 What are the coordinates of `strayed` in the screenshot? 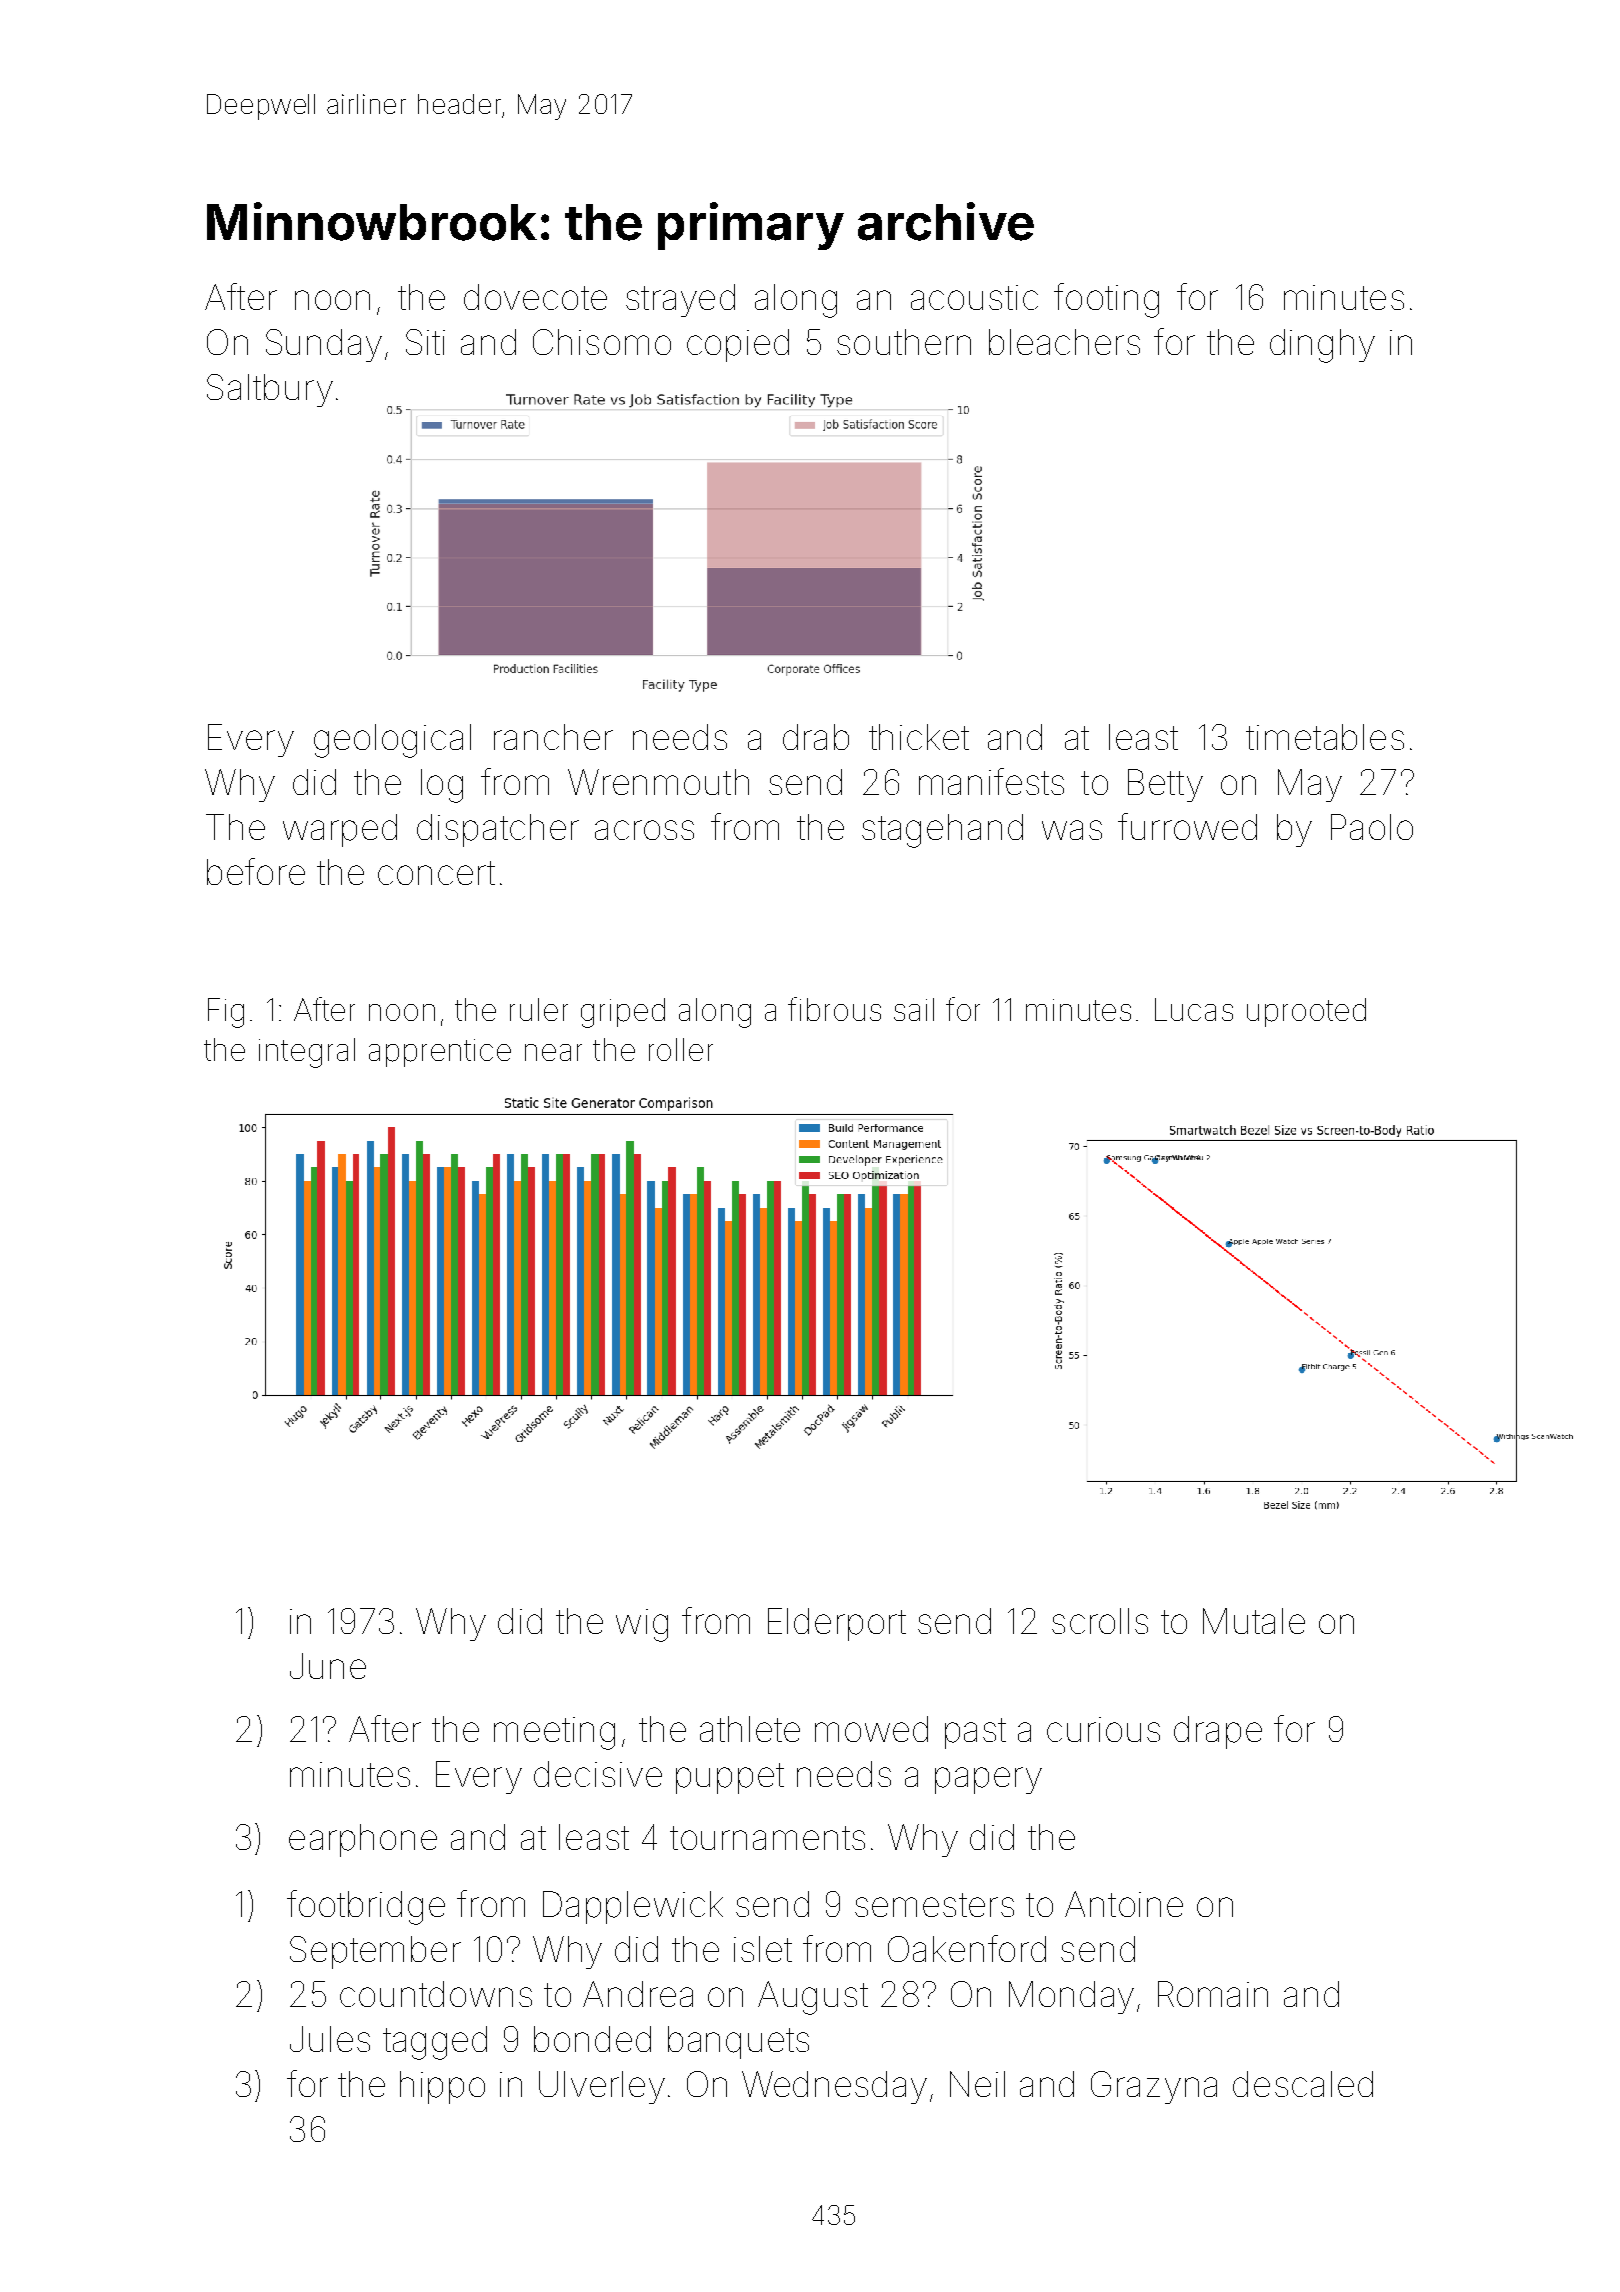 It's located at (680, 300).
